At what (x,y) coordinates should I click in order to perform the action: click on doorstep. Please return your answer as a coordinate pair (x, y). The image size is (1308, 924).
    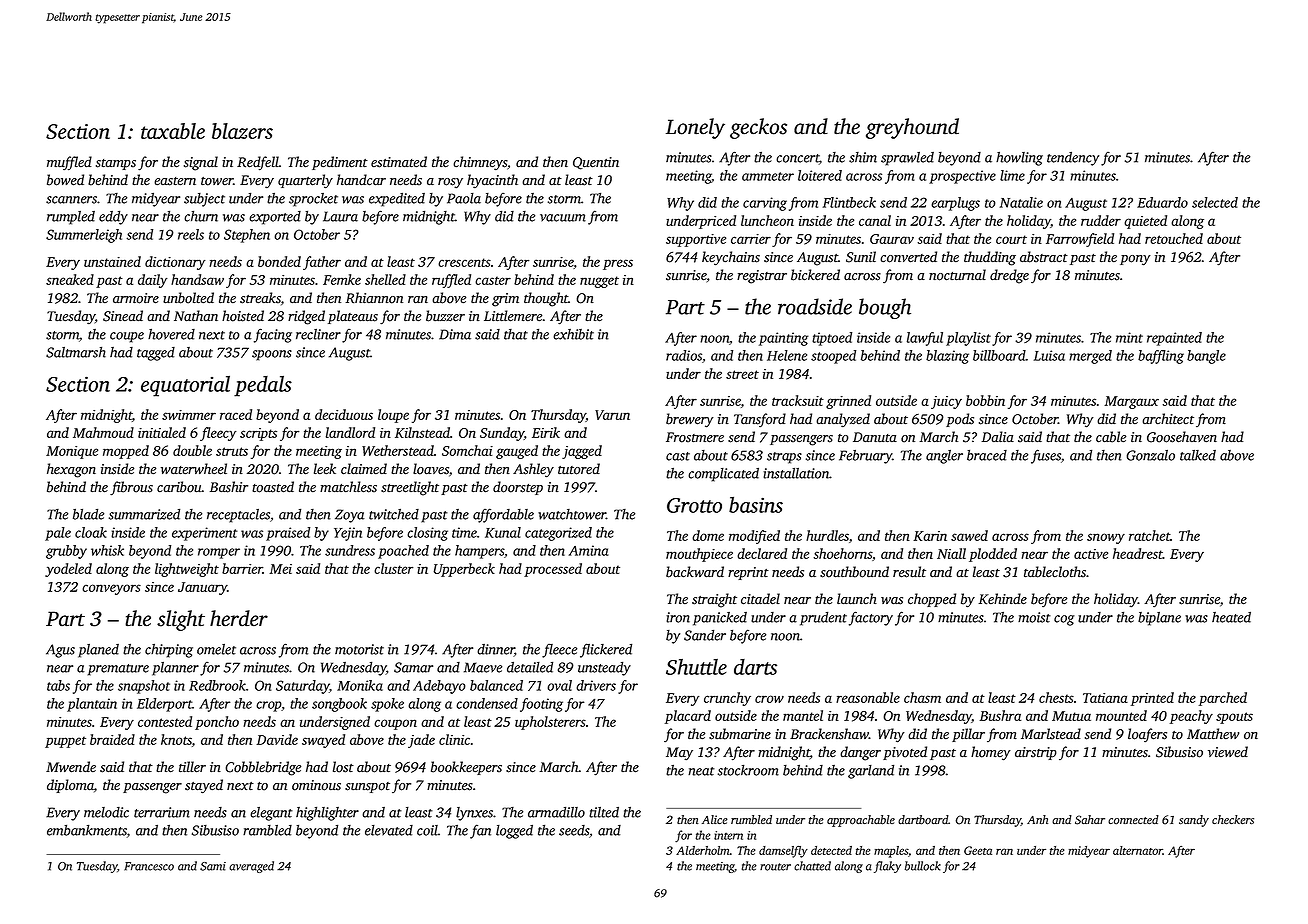
    Looking at the image, I should click on (518, 488).
